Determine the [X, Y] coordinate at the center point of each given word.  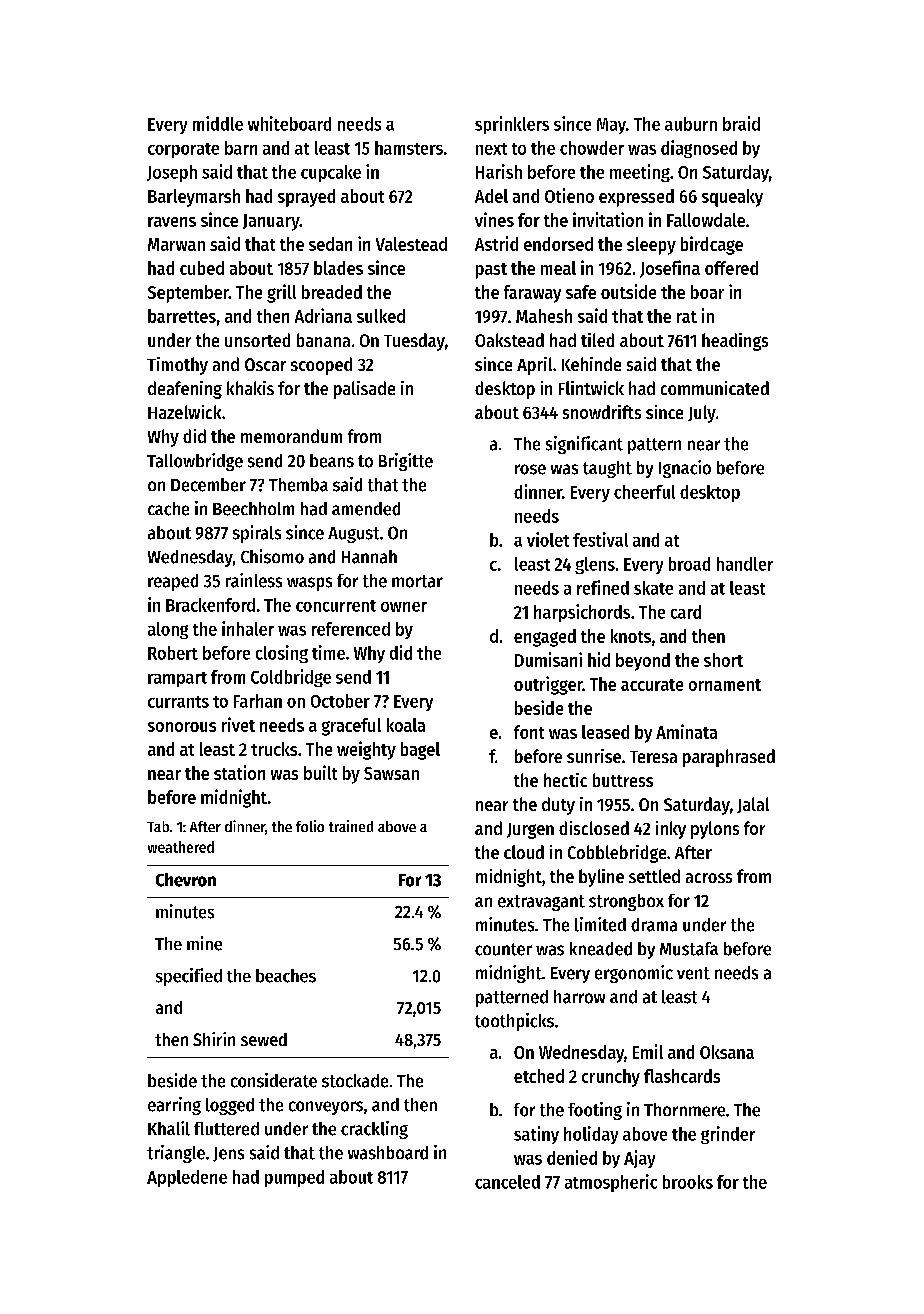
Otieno [569, 195]
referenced [351, 629]
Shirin [214, 1039]
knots [631, 636]
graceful [351, 727]
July [702, 414]
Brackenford [210, 605]
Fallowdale [706, 220]
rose [530, 469]
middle [218, 123]
